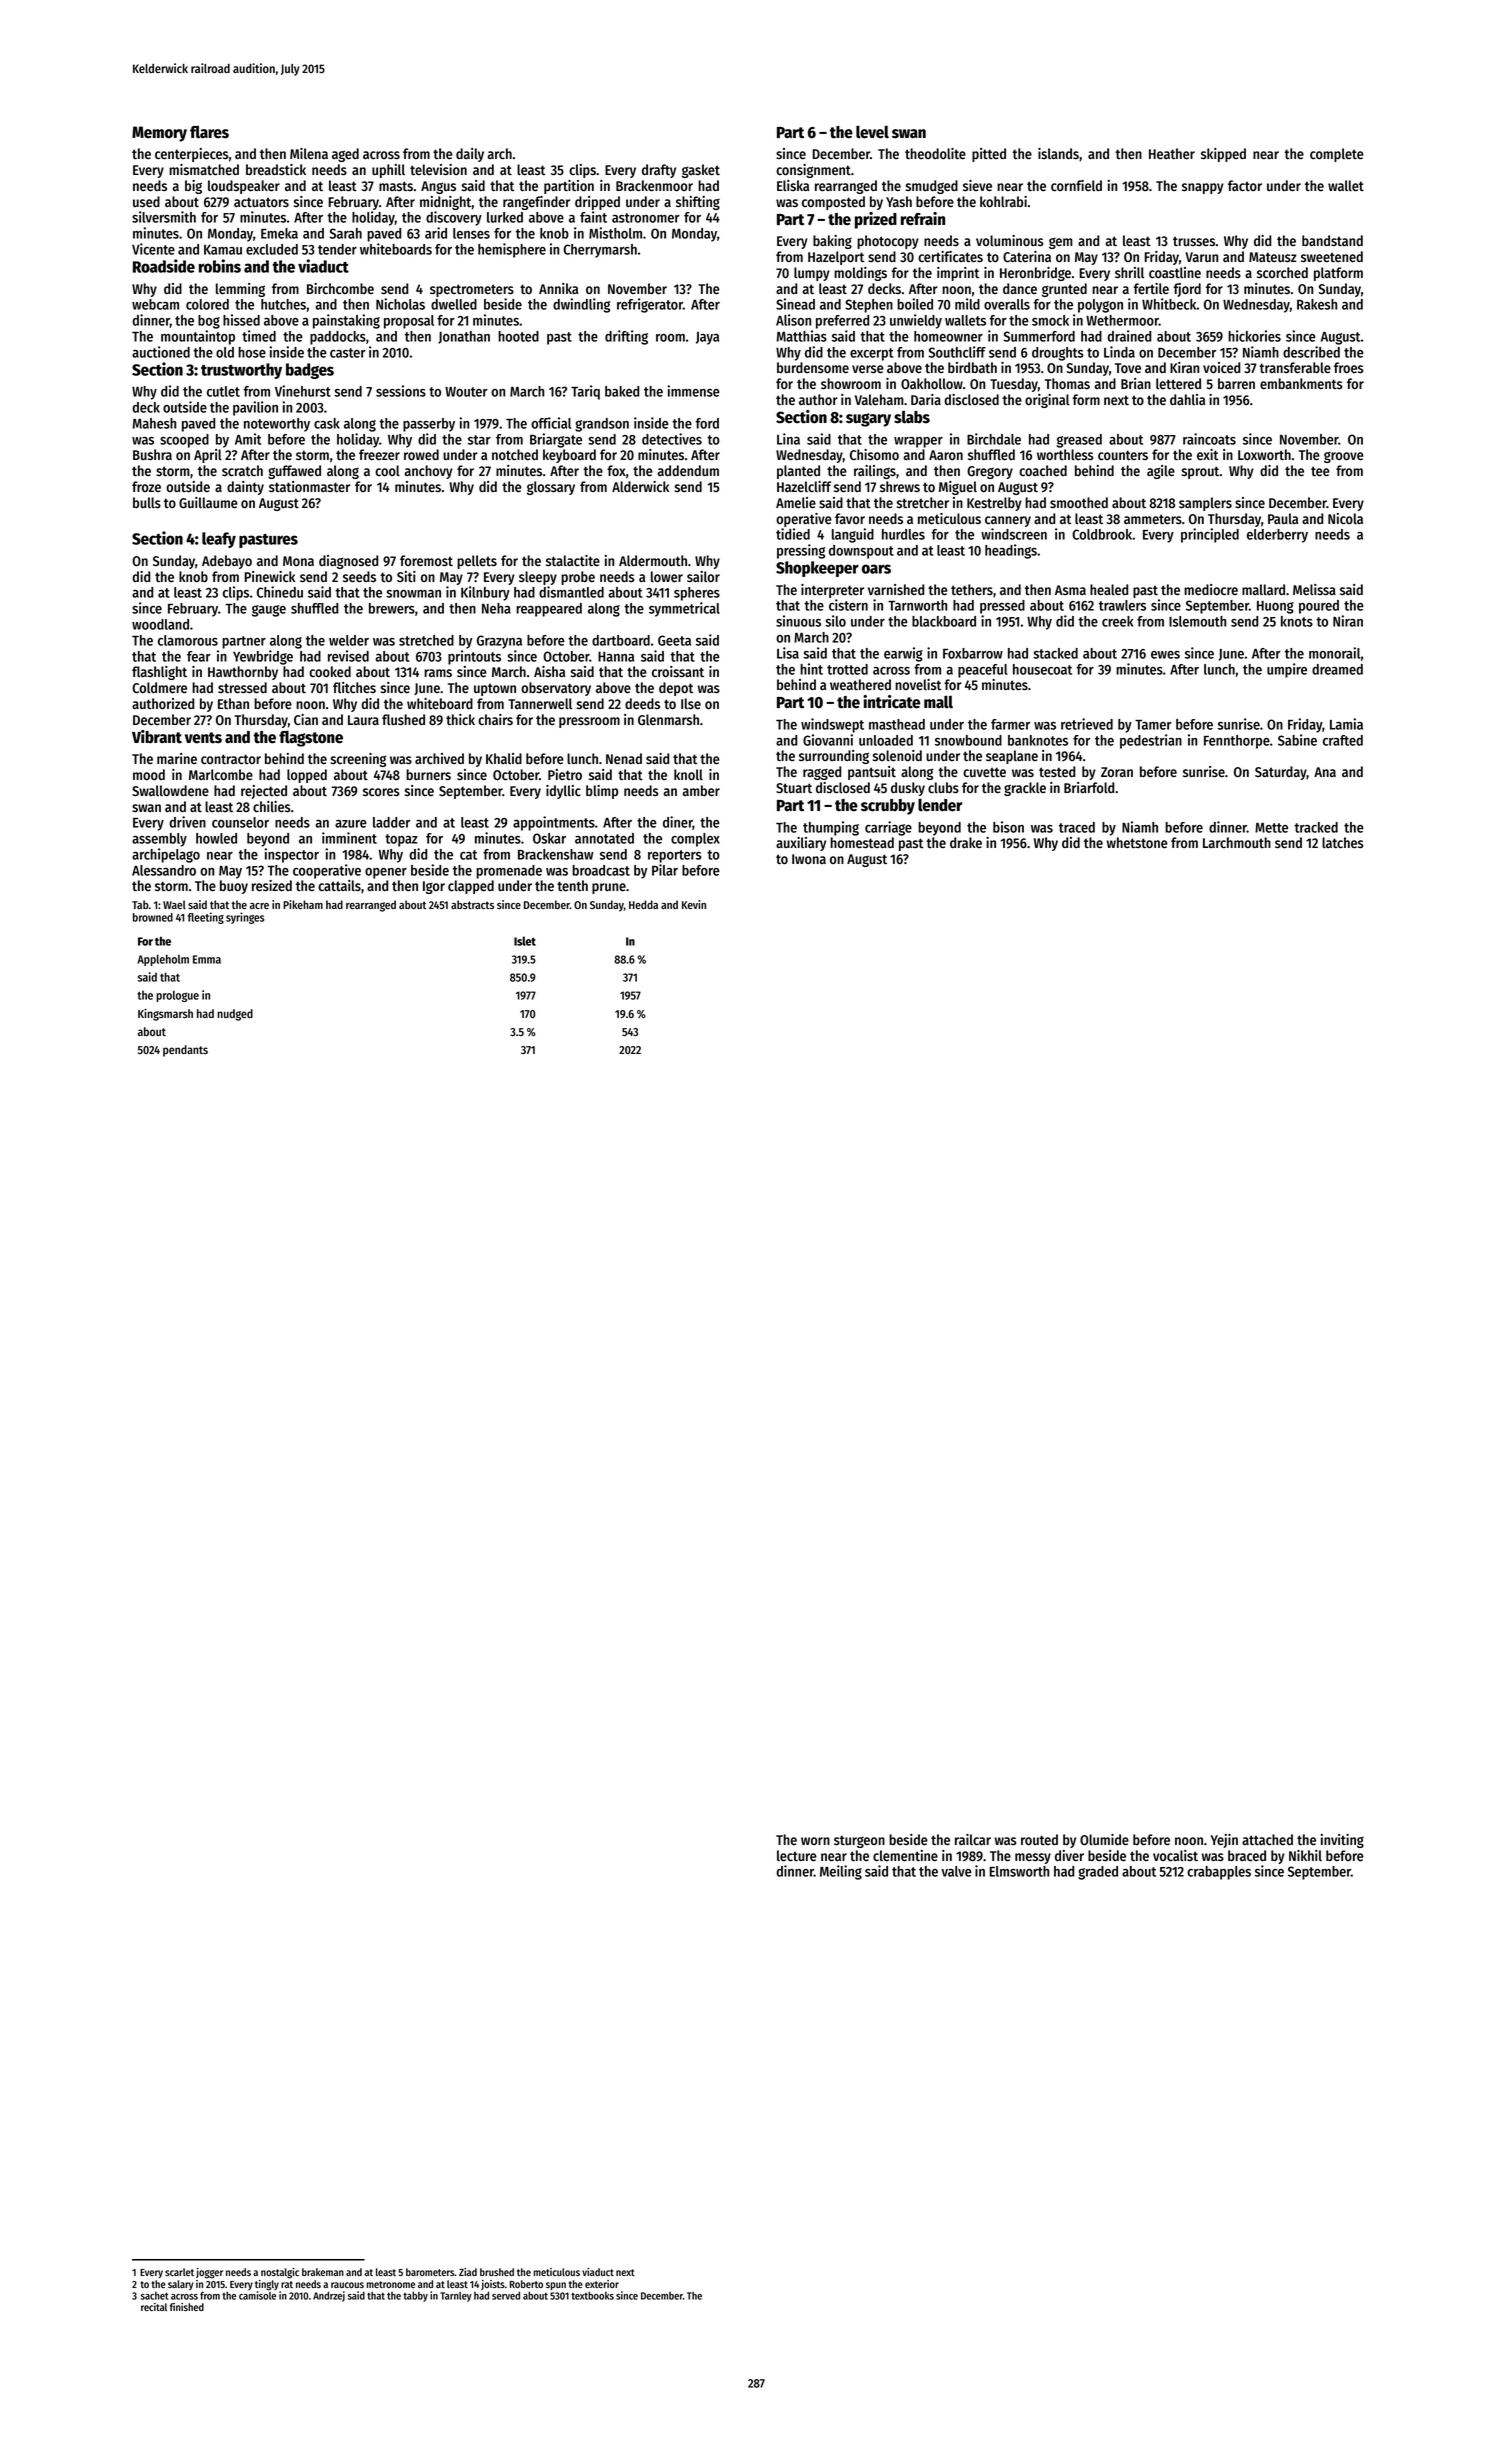 The image size is (1496, 2464). I want to click on pendants, so click(185, 1051).
